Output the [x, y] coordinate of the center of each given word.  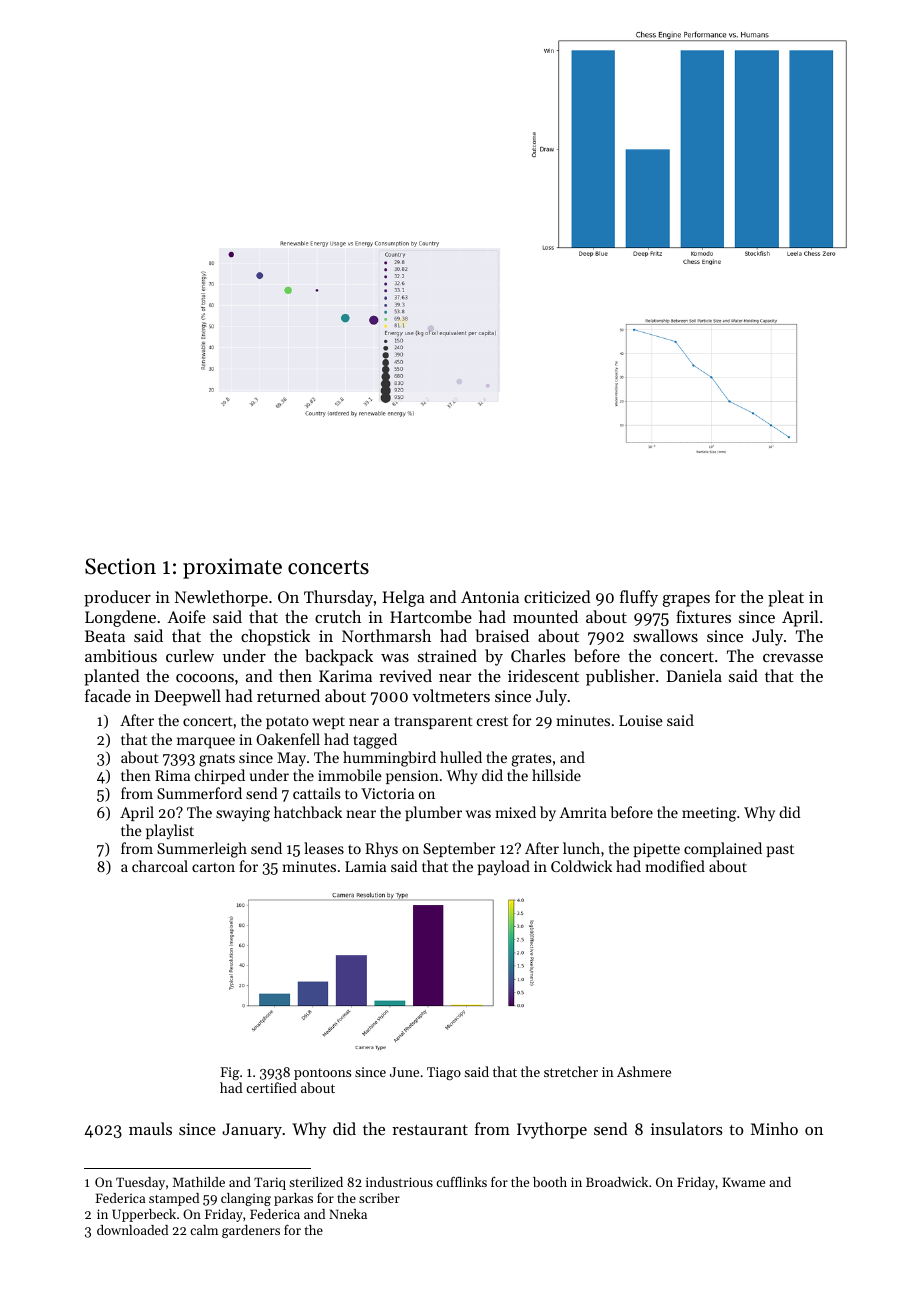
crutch [338, 616]
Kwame [743, 1182]
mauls [150, 1128]
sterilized [316, 1182]
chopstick [275, 637]
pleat [786, 598]
